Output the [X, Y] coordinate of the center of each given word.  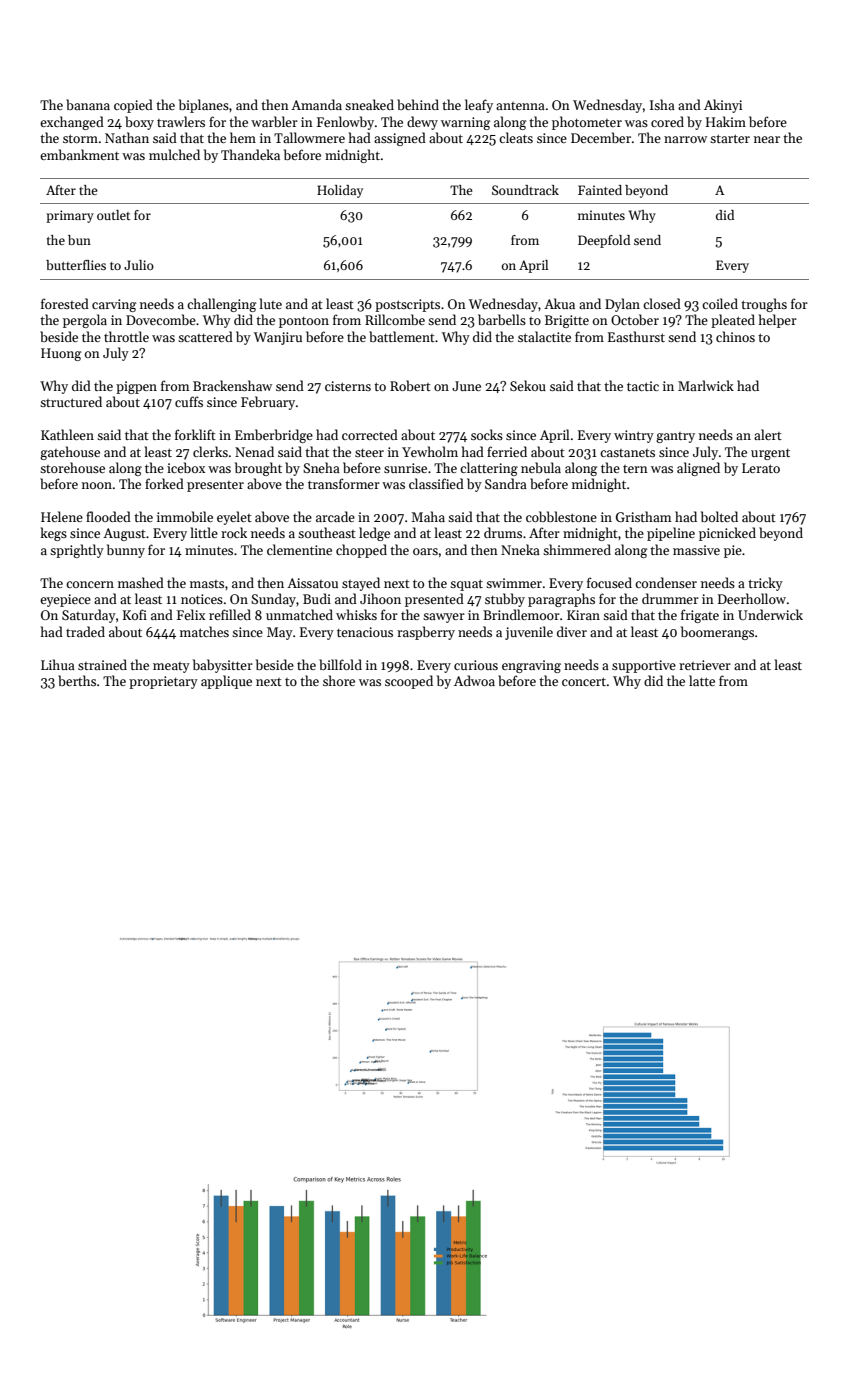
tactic [643, 386]
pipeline [671, 534]
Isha [662, 104]
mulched [174, 154]
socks [487, 434]
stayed [361, 584]
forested [65, 303]
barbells [502, 319]
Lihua [58, 664]
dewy [422, 123]
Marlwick [706, 385]
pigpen [136, 387]
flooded [108, 516]
